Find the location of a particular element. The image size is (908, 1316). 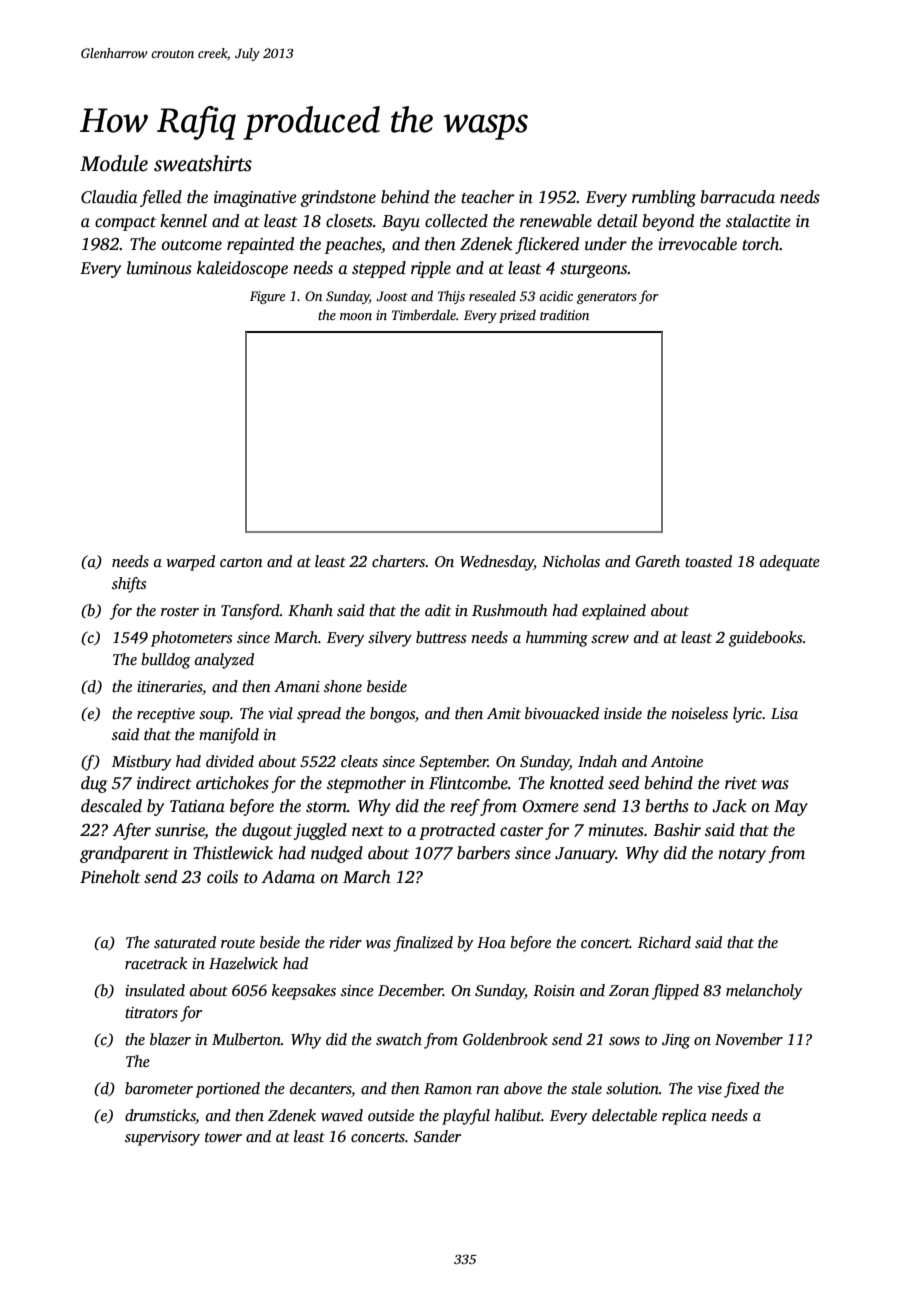

detail is located at coordinates (617, 220).
